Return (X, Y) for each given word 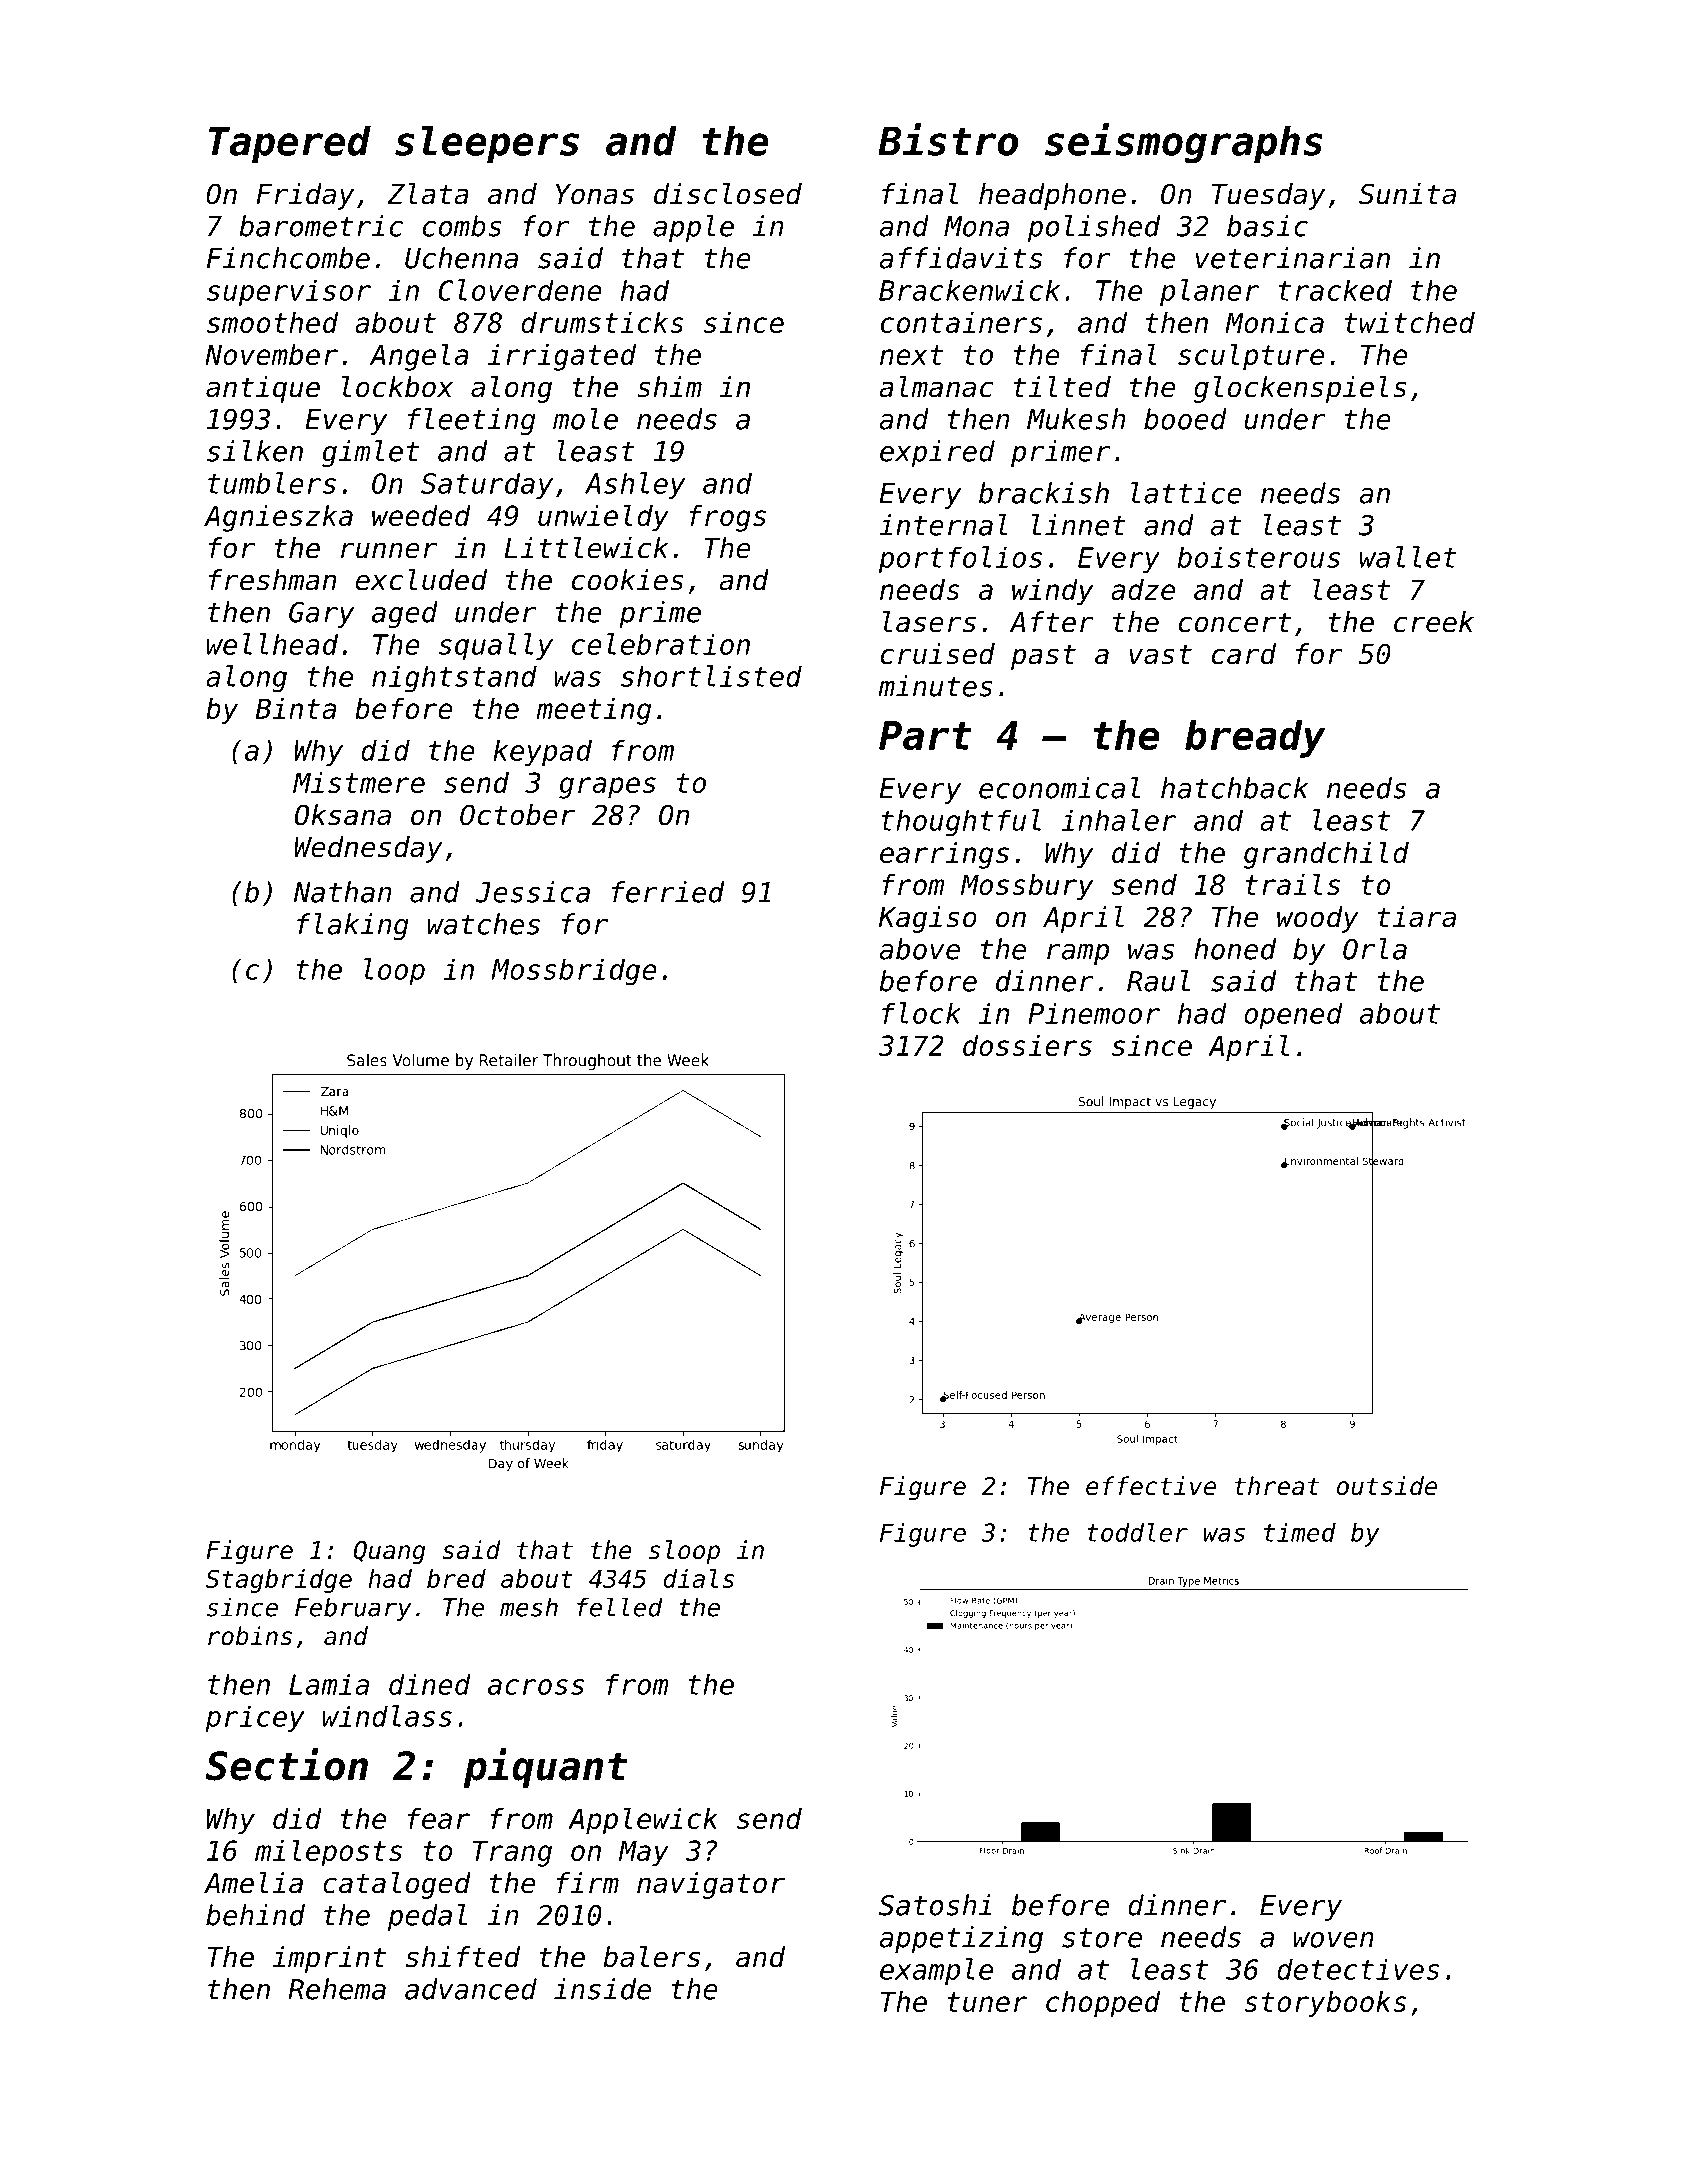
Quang (390, 1552)
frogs (727, 518)
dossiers (1027, 1045)
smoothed (272, 322)
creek (1434, 622)
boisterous (1258, 557)
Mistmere (359, 782)
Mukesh (1076, 419)
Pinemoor (1094, 1013)
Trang (512, 1853)
